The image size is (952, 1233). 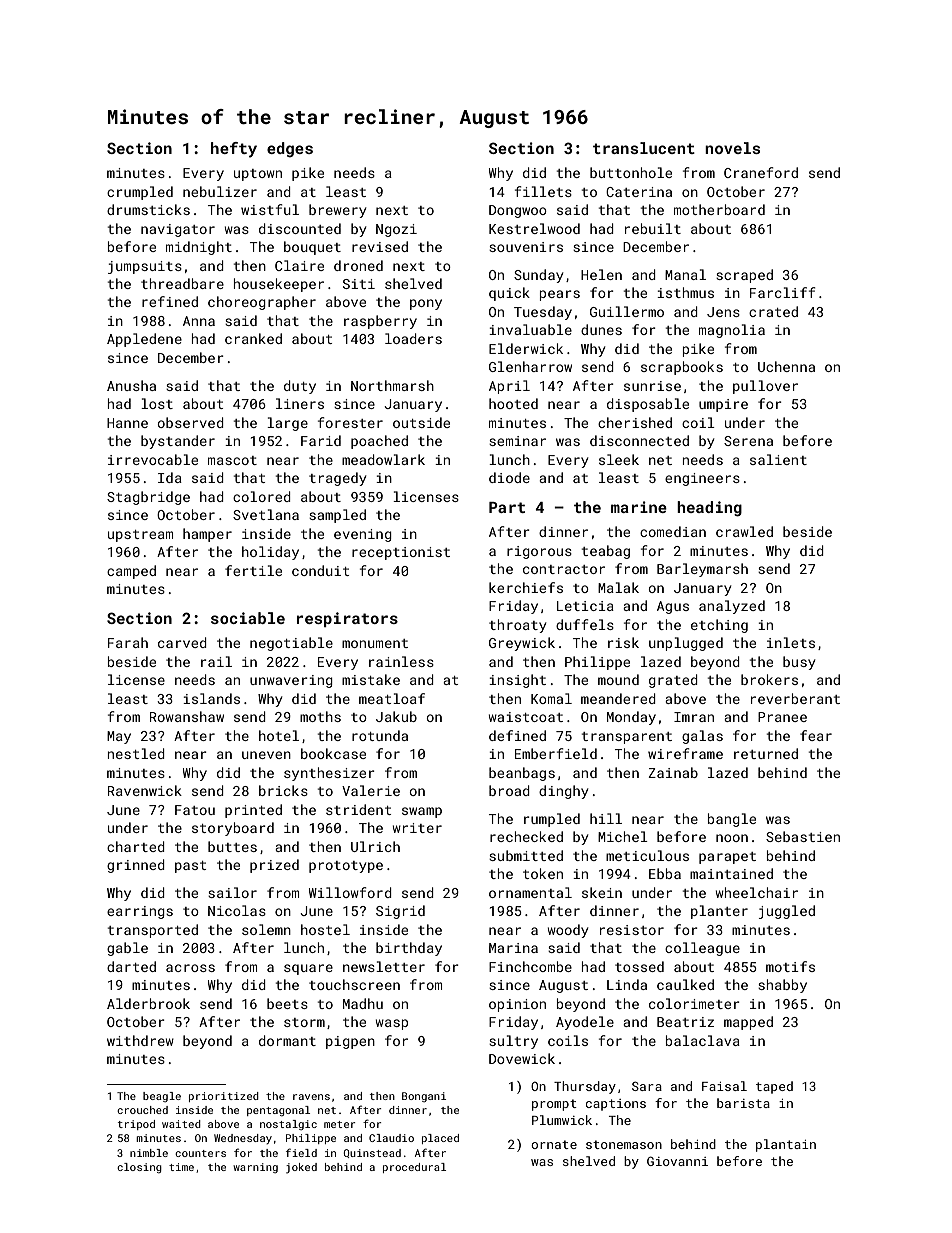 What do you see at coordinates (283, 790) in the document?
I see `bricks` at bounding box center [283, 790].
